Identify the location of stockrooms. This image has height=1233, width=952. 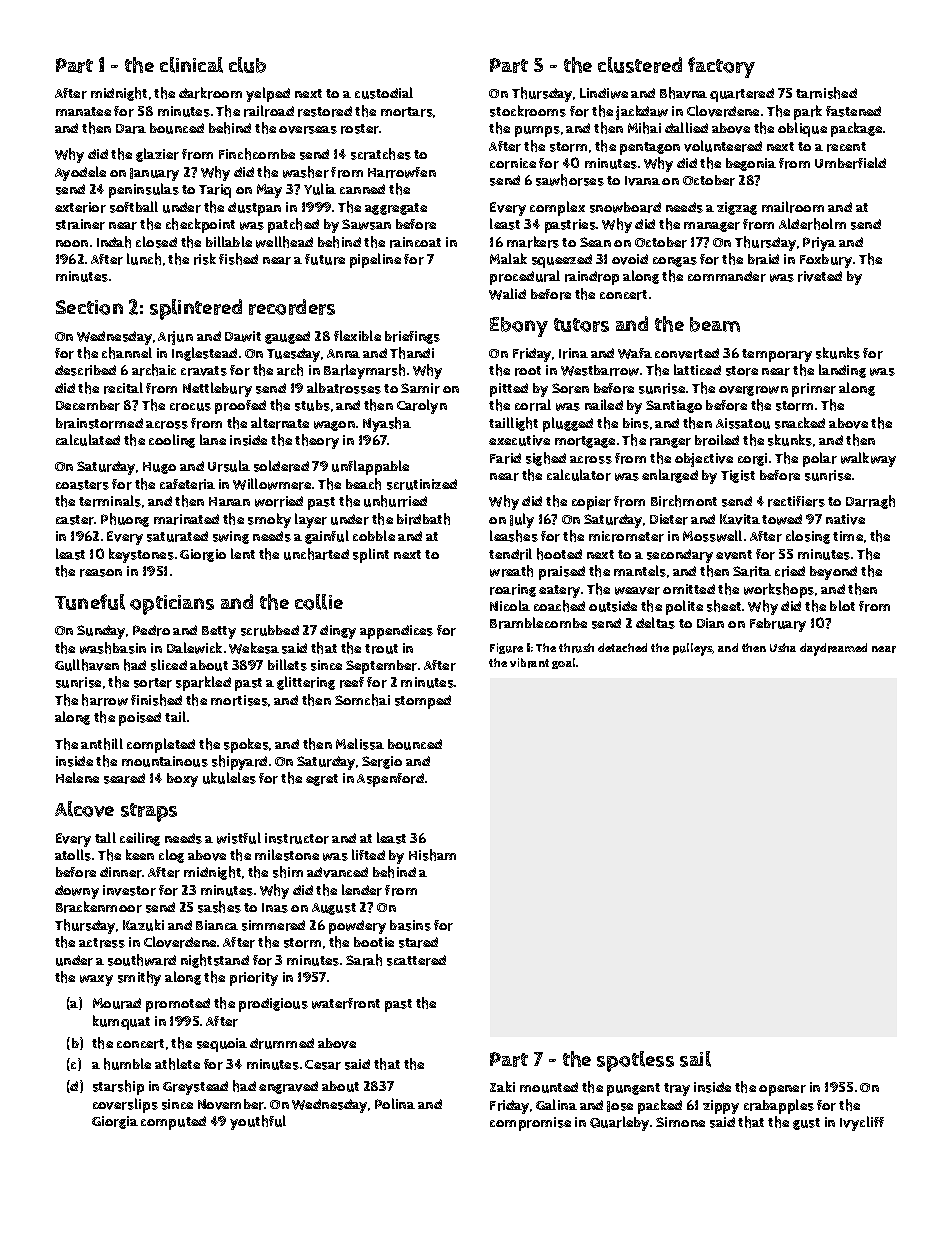
(528, 111).
